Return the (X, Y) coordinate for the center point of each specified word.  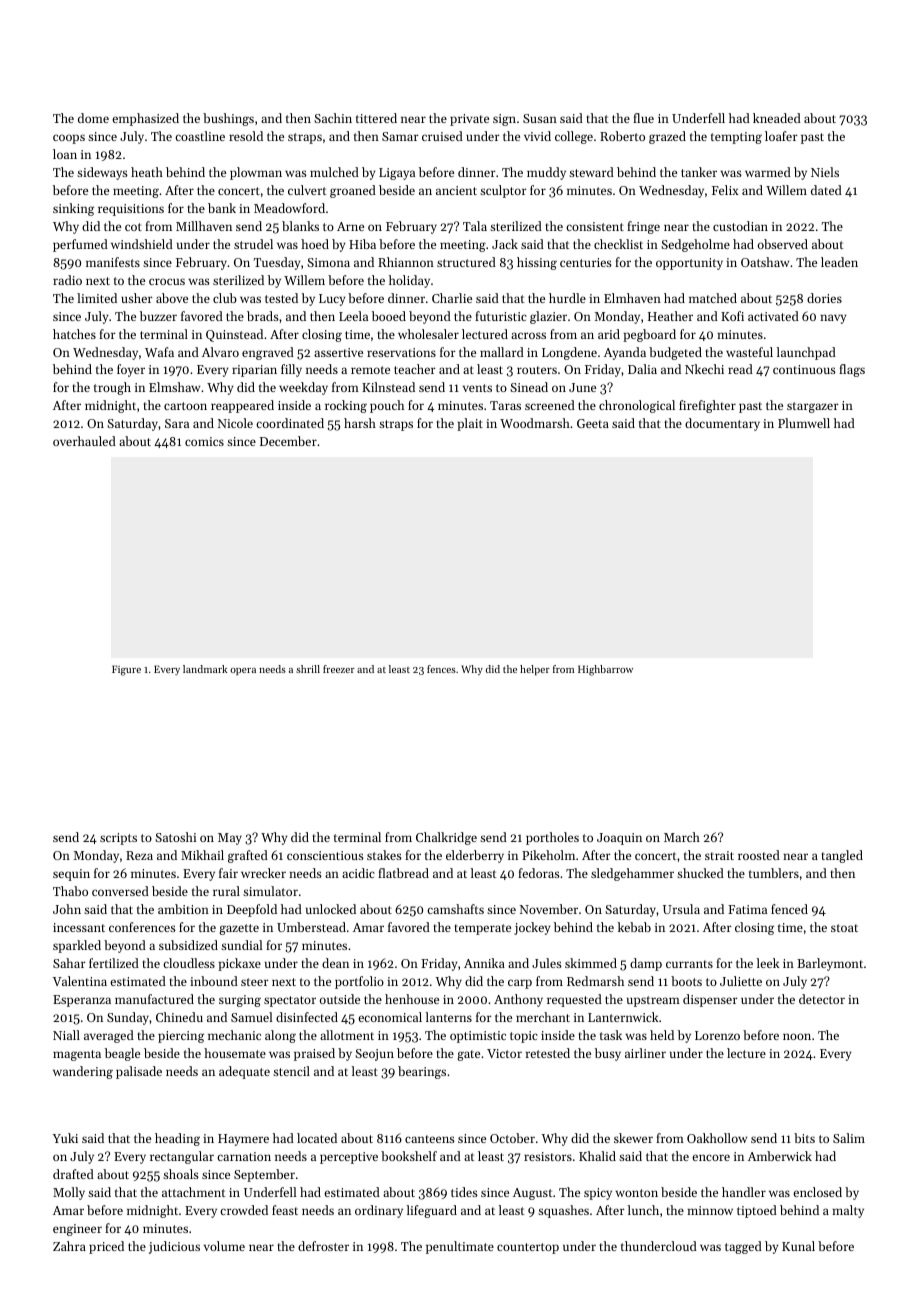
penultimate (460, 1247)
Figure (126, 670)
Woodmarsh (535, 423)
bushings (228, 119)
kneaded (777, 118)
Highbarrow (605, 670)
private (469, 120)
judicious (174, 1247)
